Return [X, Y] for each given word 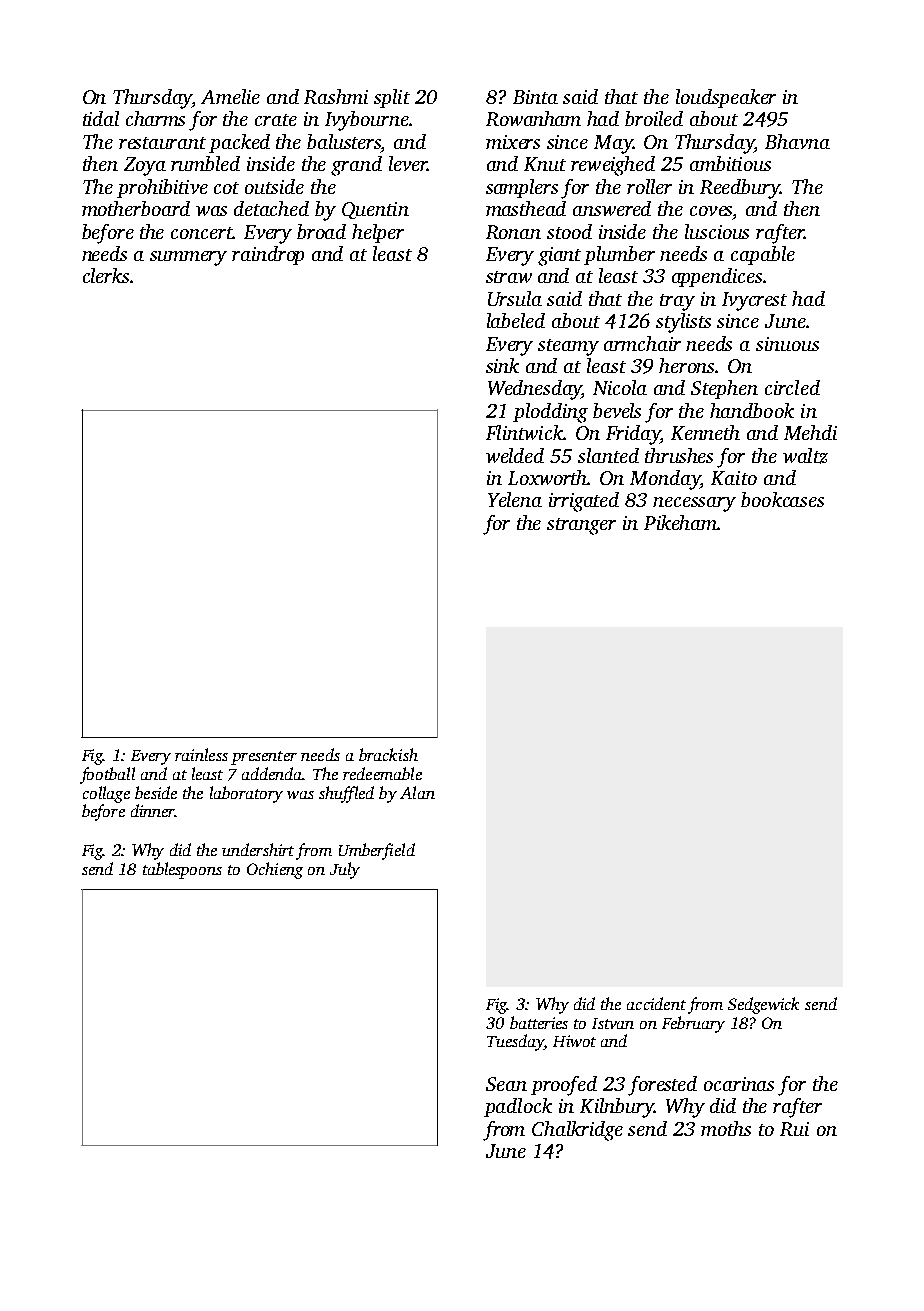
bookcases [782, 499]
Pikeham [680, 522]
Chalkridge [577, 1131]
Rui [794, 1129]
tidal [101, 118]
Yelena [515, 499]
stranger [581, 526]
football [107, 775]
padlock [518, 1107]
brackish [388, 754]
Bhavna [797, 141]
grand [356, 166]
